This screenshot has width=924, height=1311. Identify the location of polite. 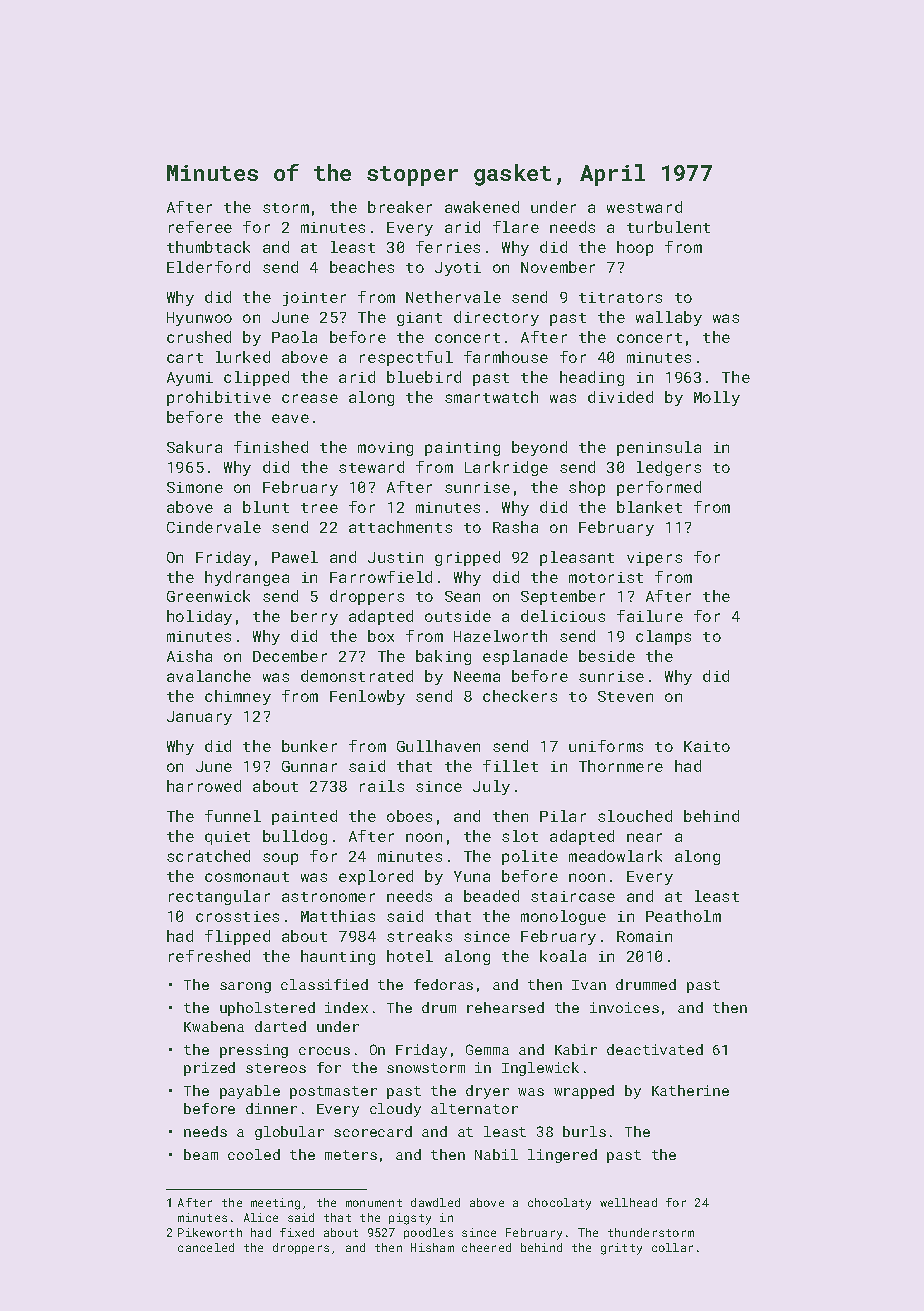
(530, 857).
